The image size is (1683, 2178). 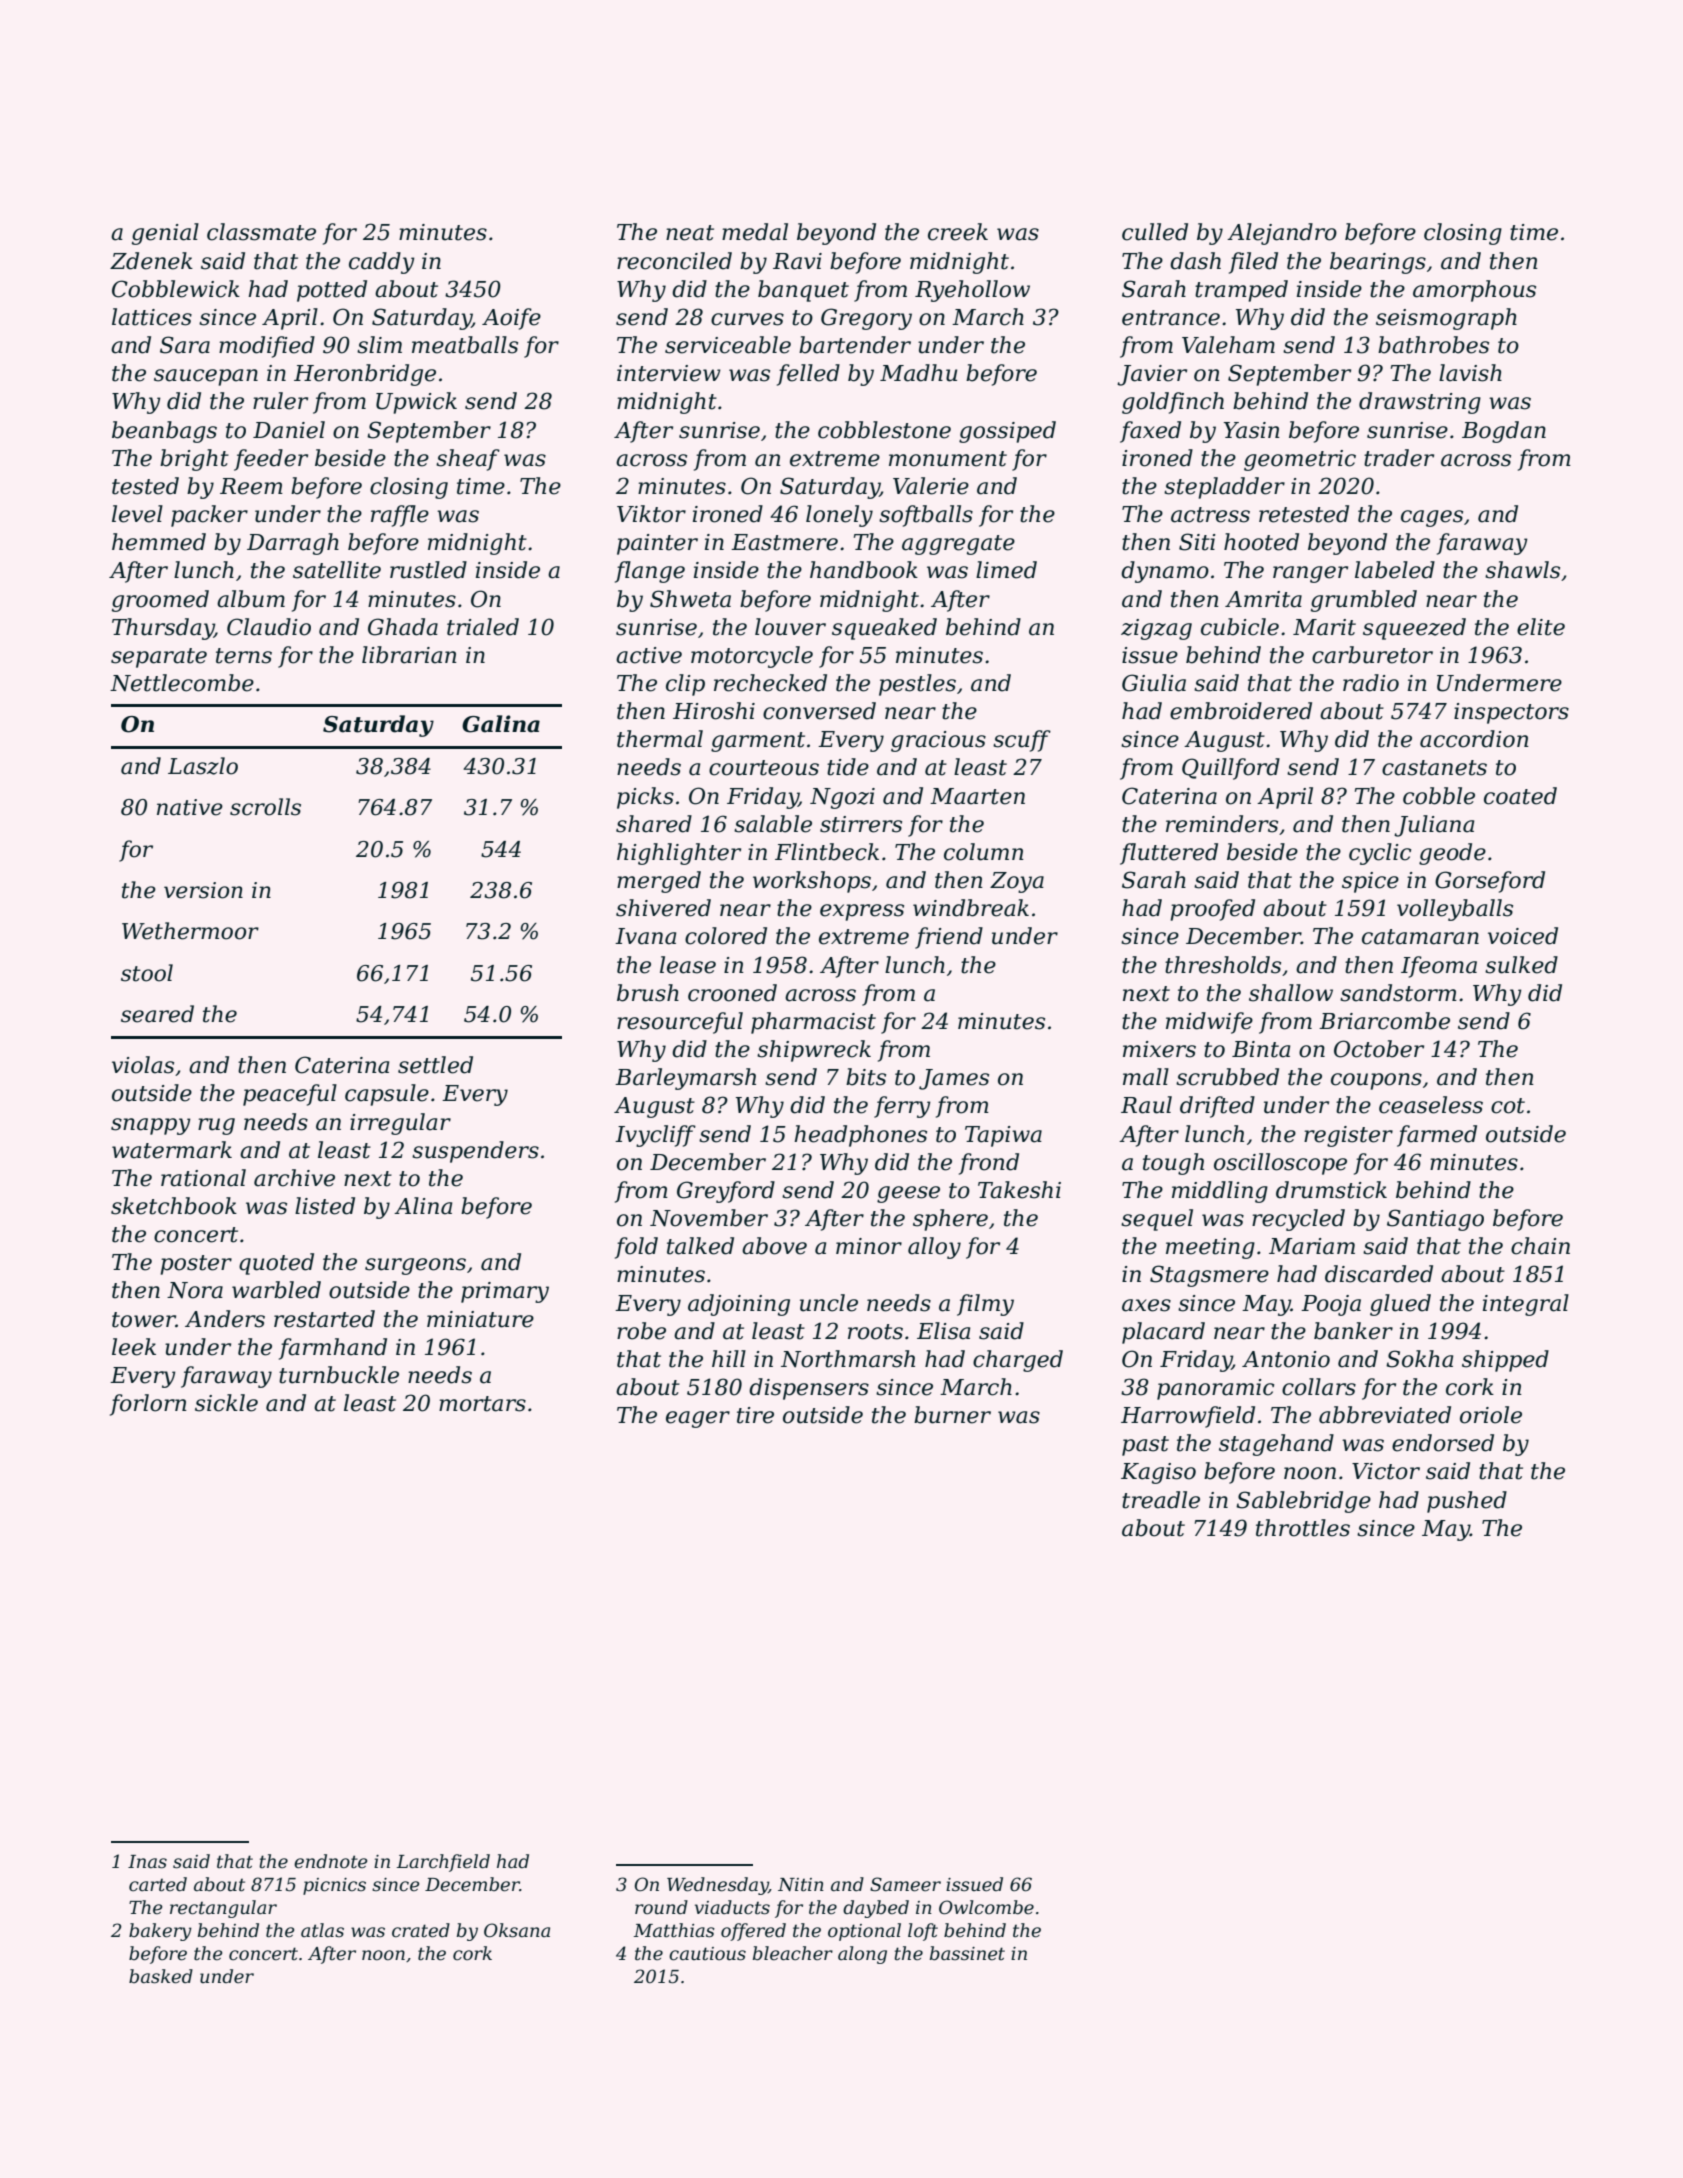 I want to click on mixers, so click(x=1159, y=1049).
